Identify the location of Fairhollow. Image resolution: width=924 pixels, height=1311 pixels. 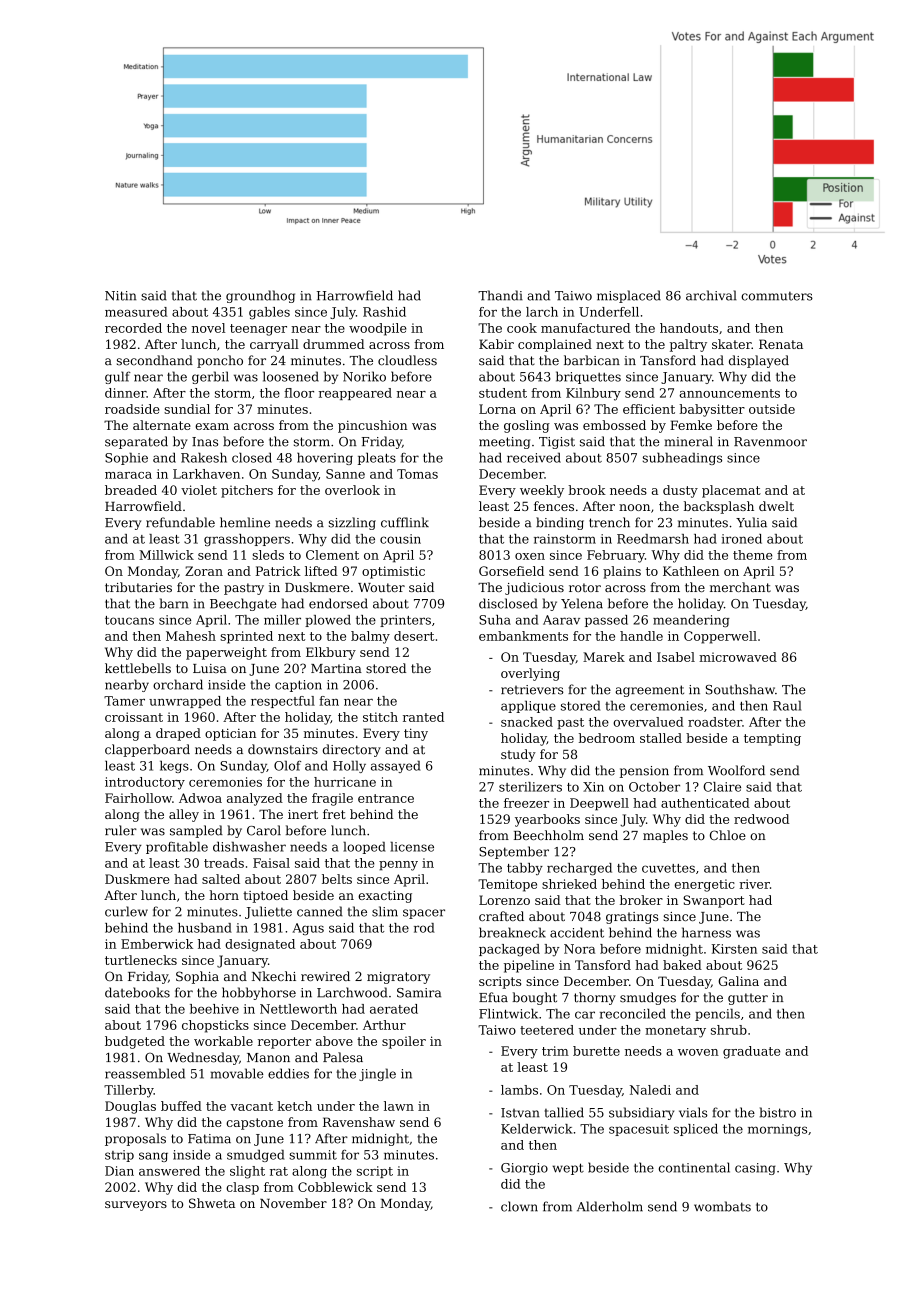
(138, 798).
